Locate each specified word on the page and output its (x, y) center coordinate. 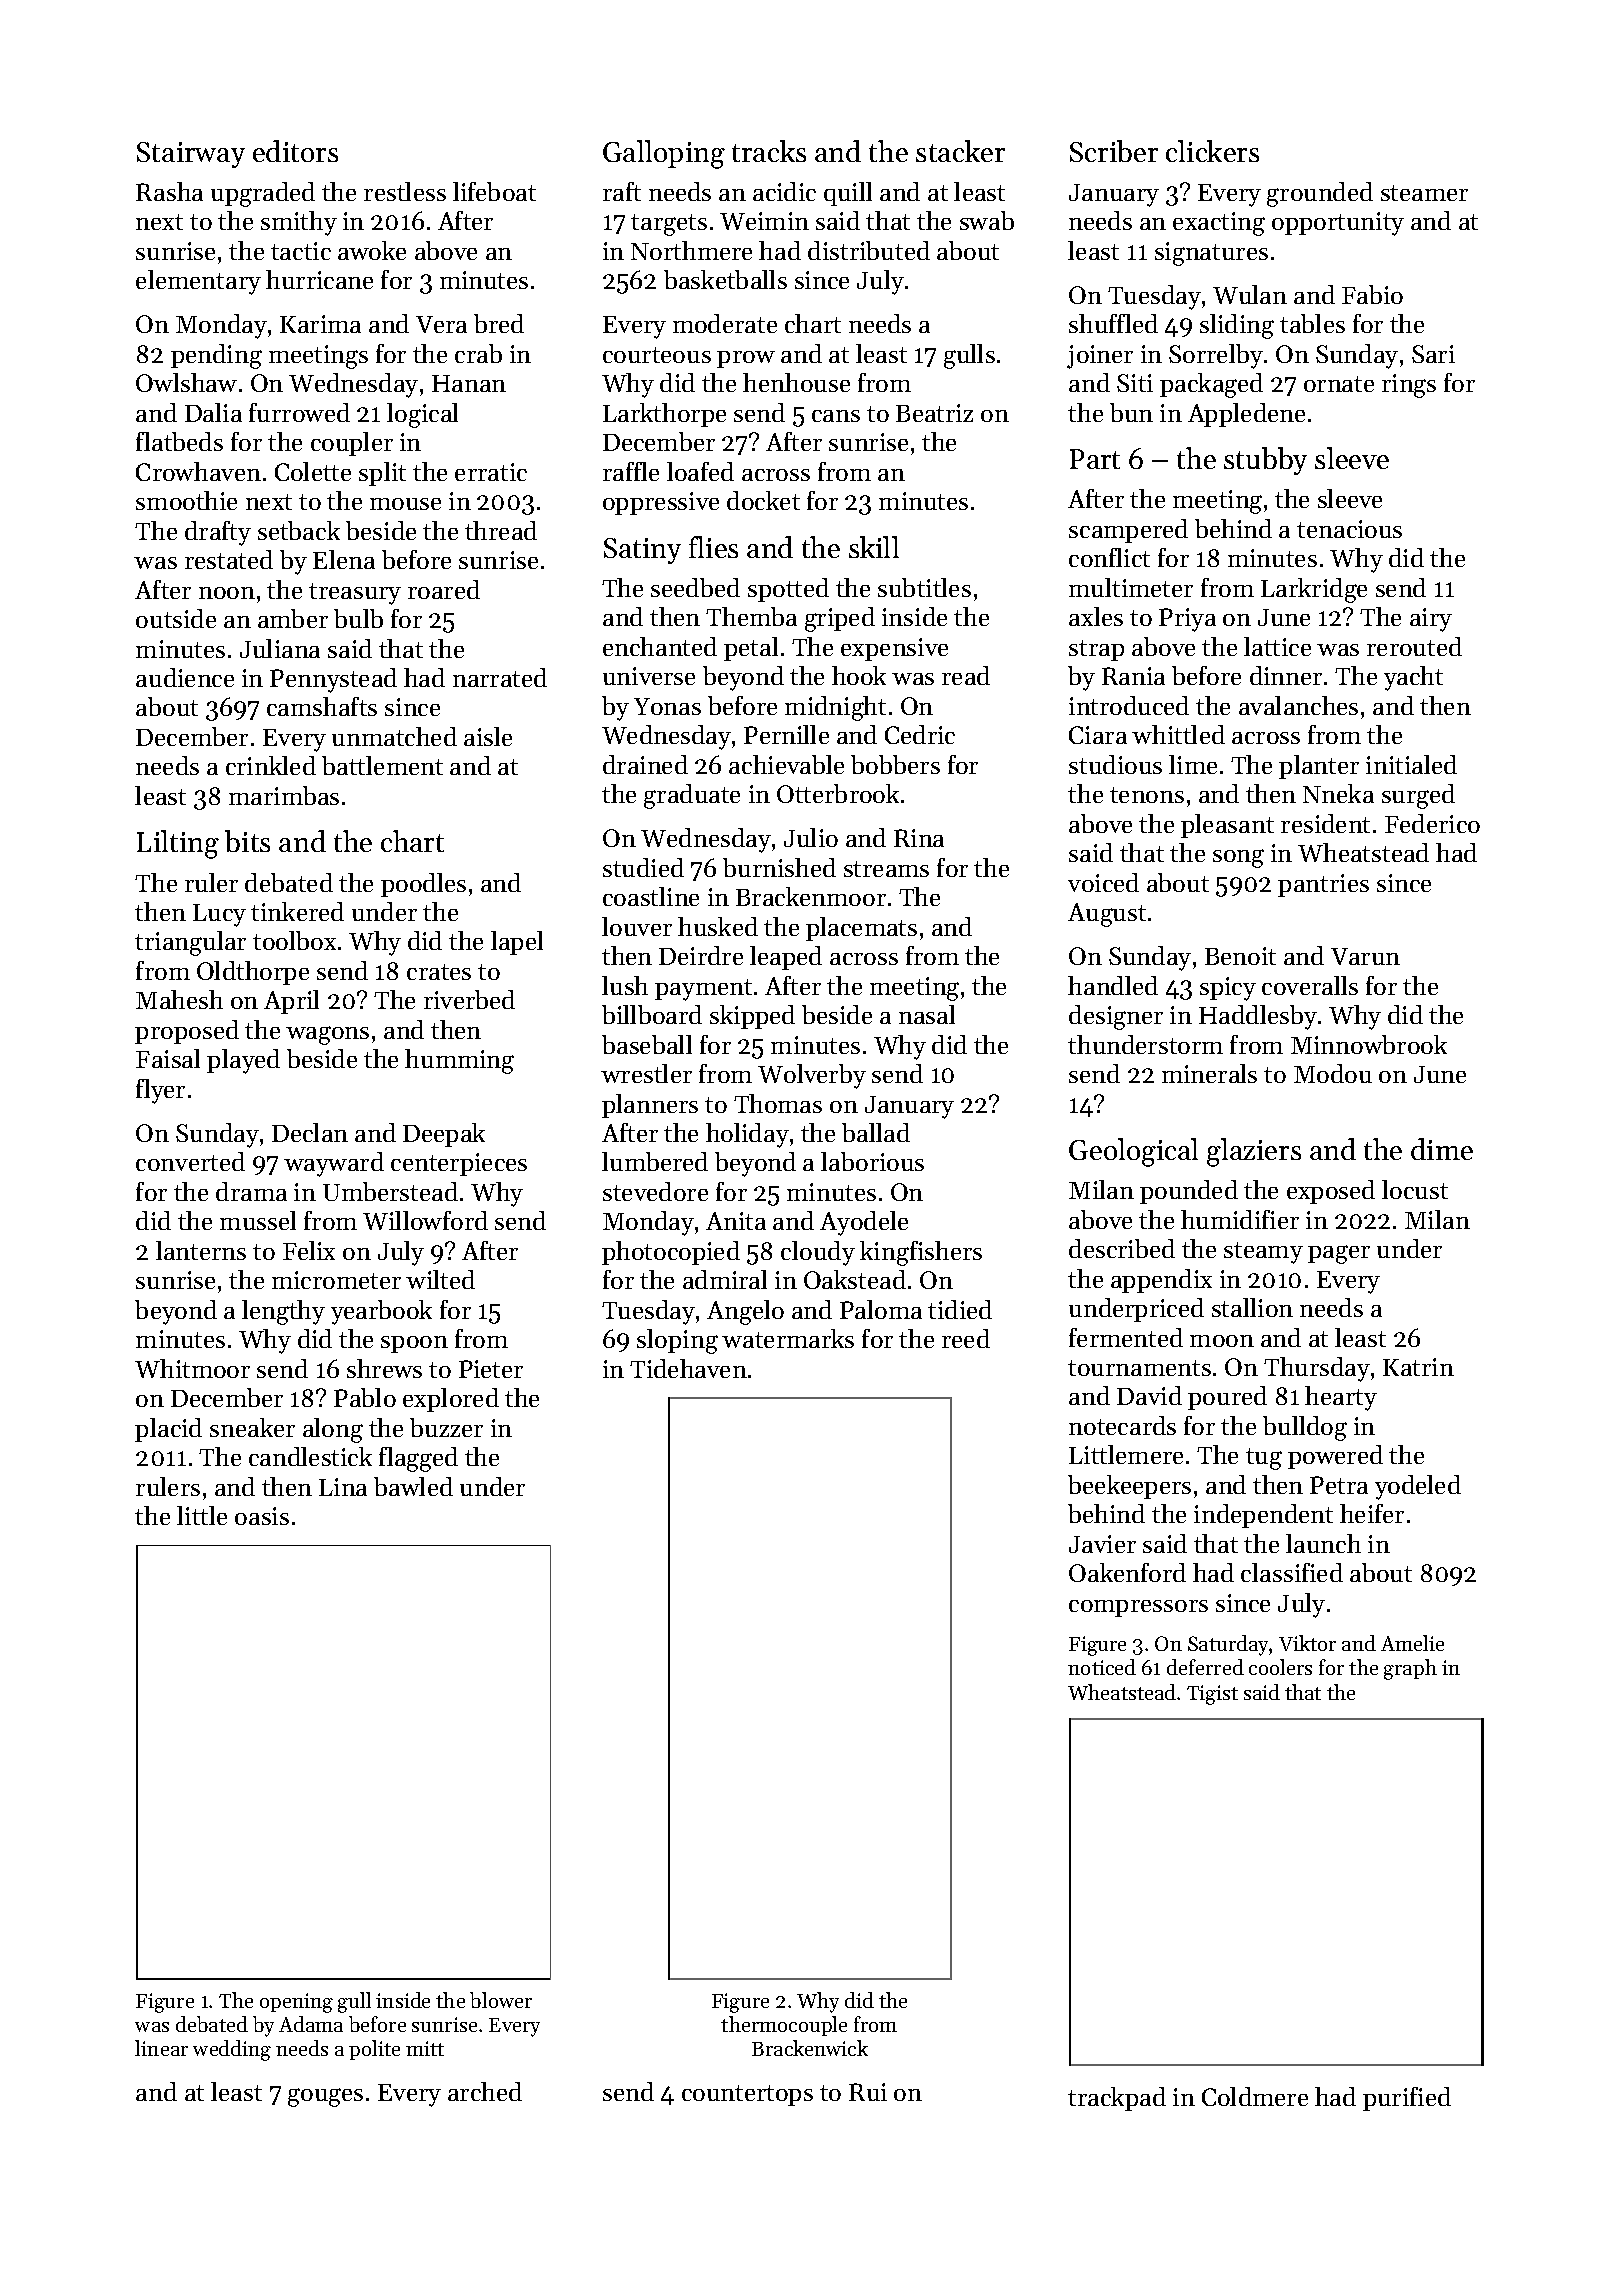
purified (1407, 2099)
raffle (631, 471)
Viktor (1307, 1643)
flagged (418, 1459)
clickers (1212, 151)
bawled (413, 1486)
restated (229, 559)
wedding (232, 2050)
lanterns (201, 1250)
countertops (747, 2095)
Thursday (1317, 1369)
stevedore (655, 1191)
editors (295, 151)
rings (1409, 386)
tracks (769, 151)
